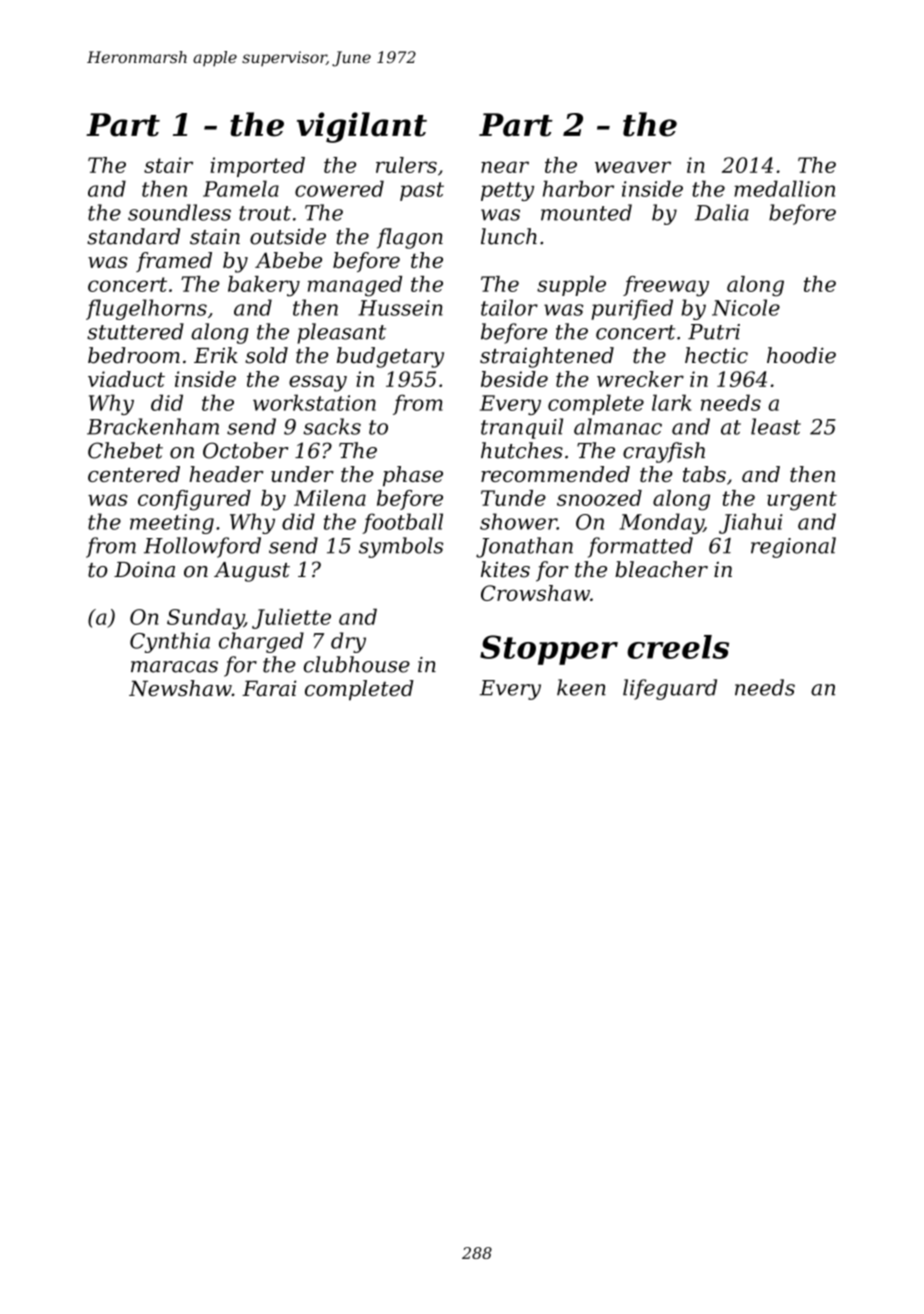 The height and width of the document is (1314, 924). What do you see at coordinates (410, 238) in the document?
I see `flagon` at bounding box center [410, 238].
